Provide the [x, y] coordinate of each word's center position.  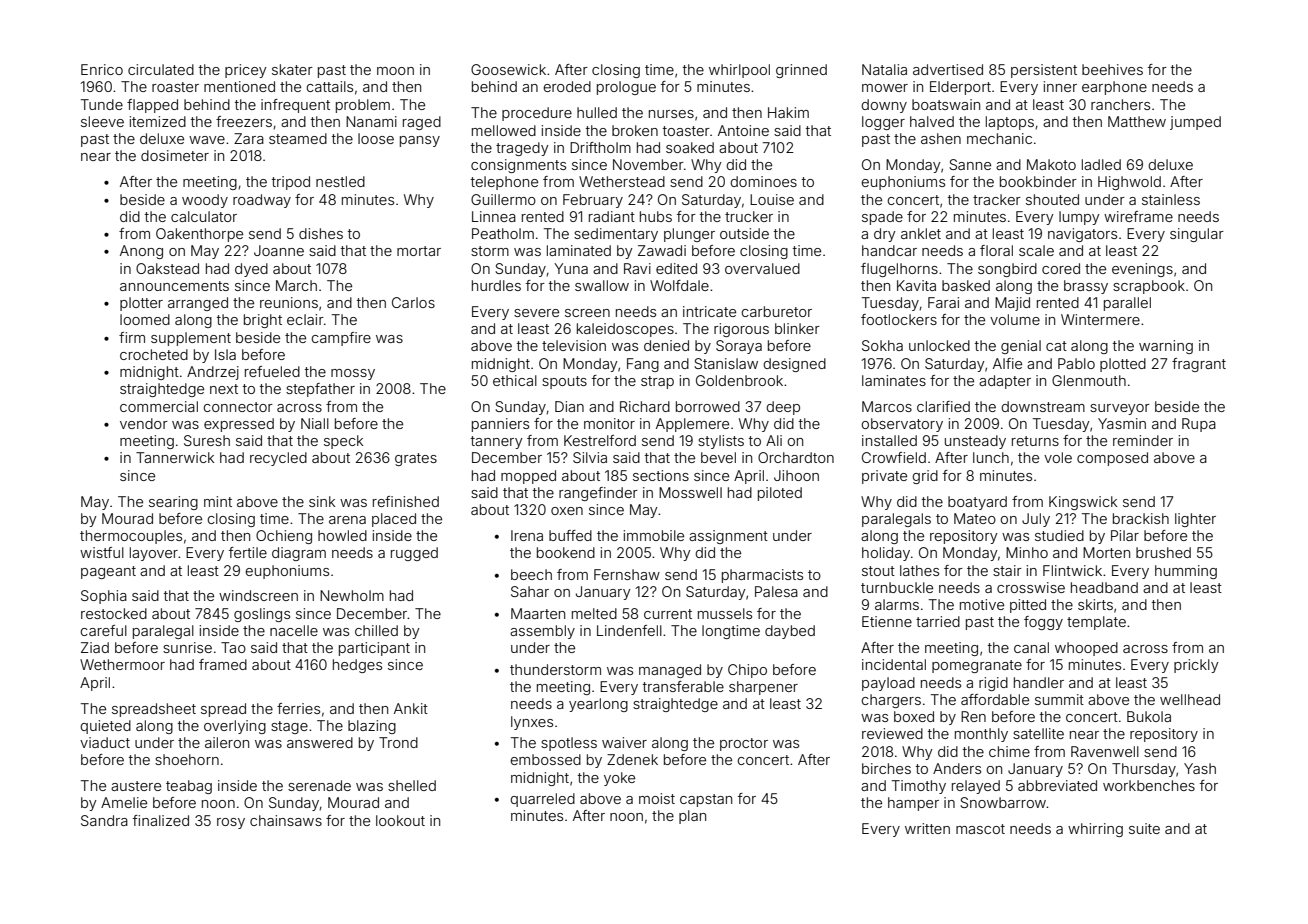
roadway [262, 201]
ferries [298, 708]
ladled [1101, 164]
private [884, 477]
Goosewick [508, 69]
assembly [542, 632]
